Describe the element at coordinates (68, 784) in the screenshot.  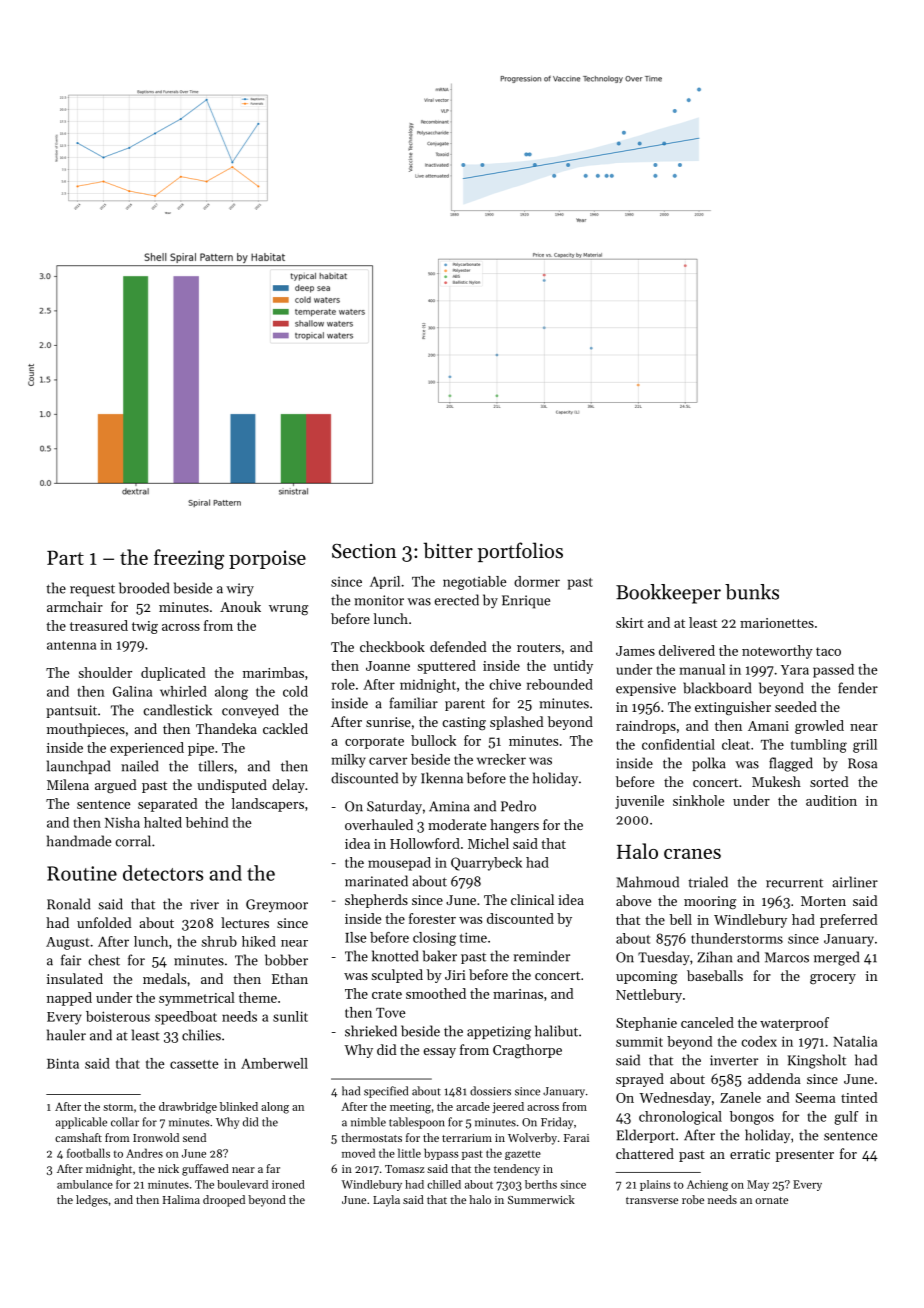
I see `Milena` at that location.
